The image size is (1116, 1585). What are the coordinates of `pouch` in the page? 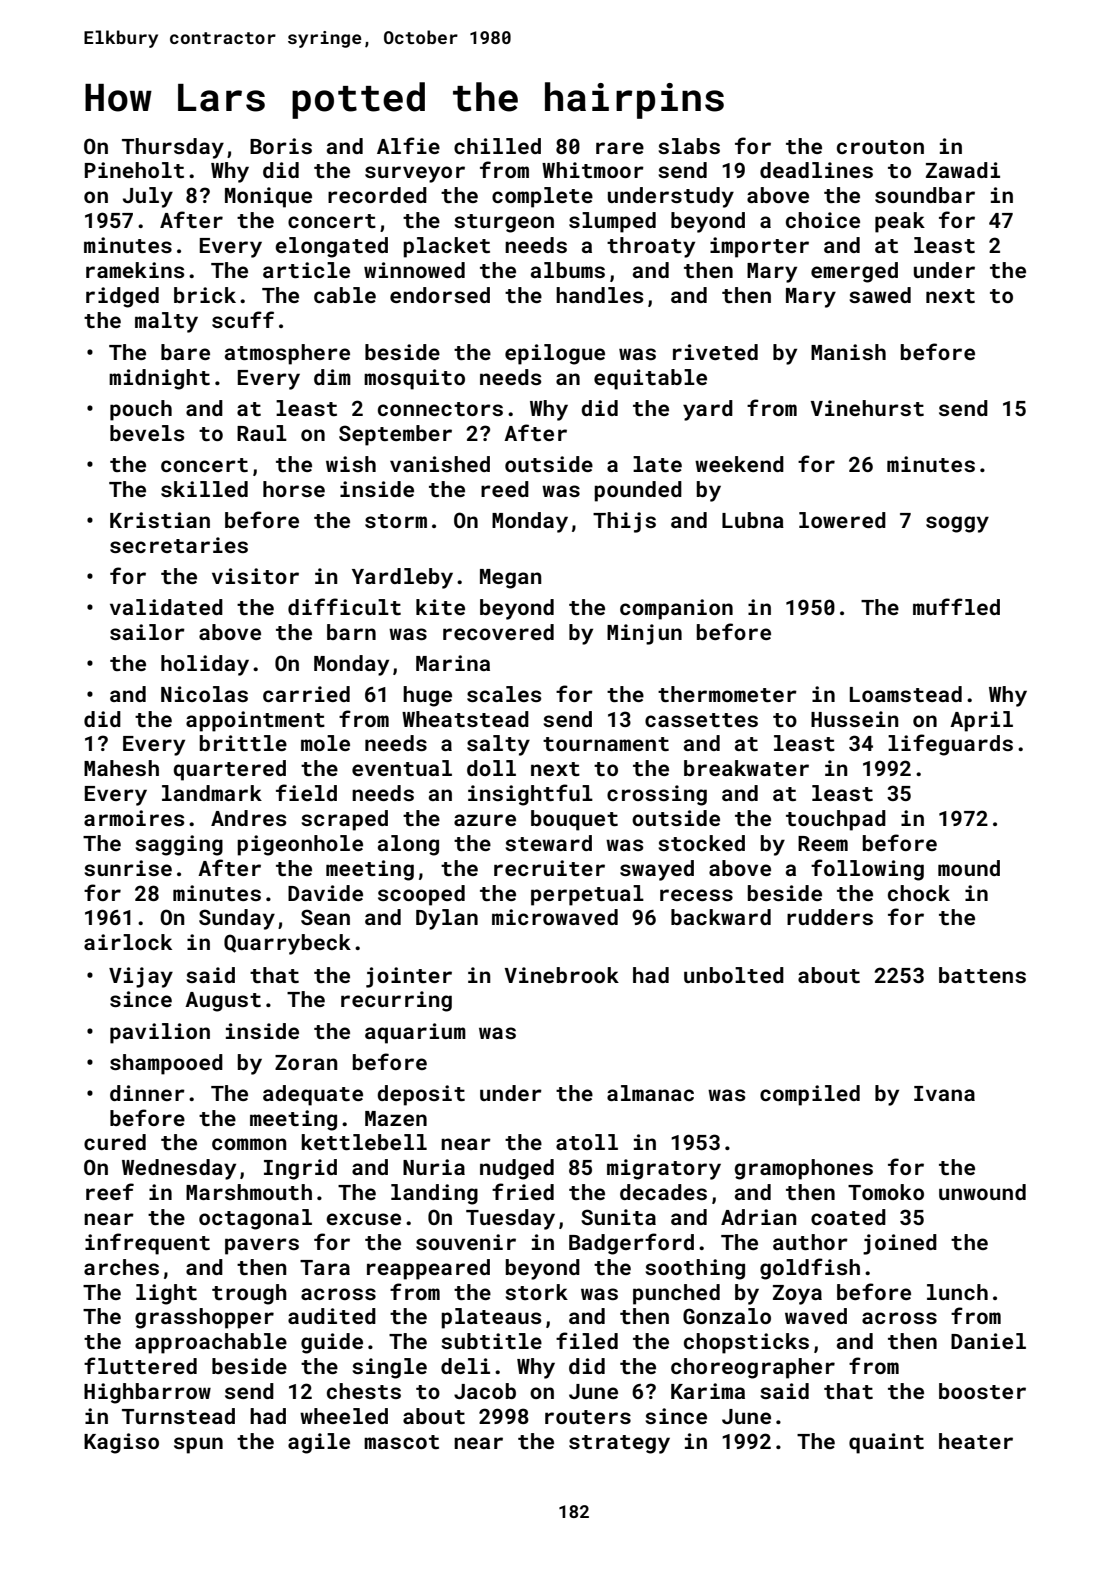 It's located at (141, 410).
